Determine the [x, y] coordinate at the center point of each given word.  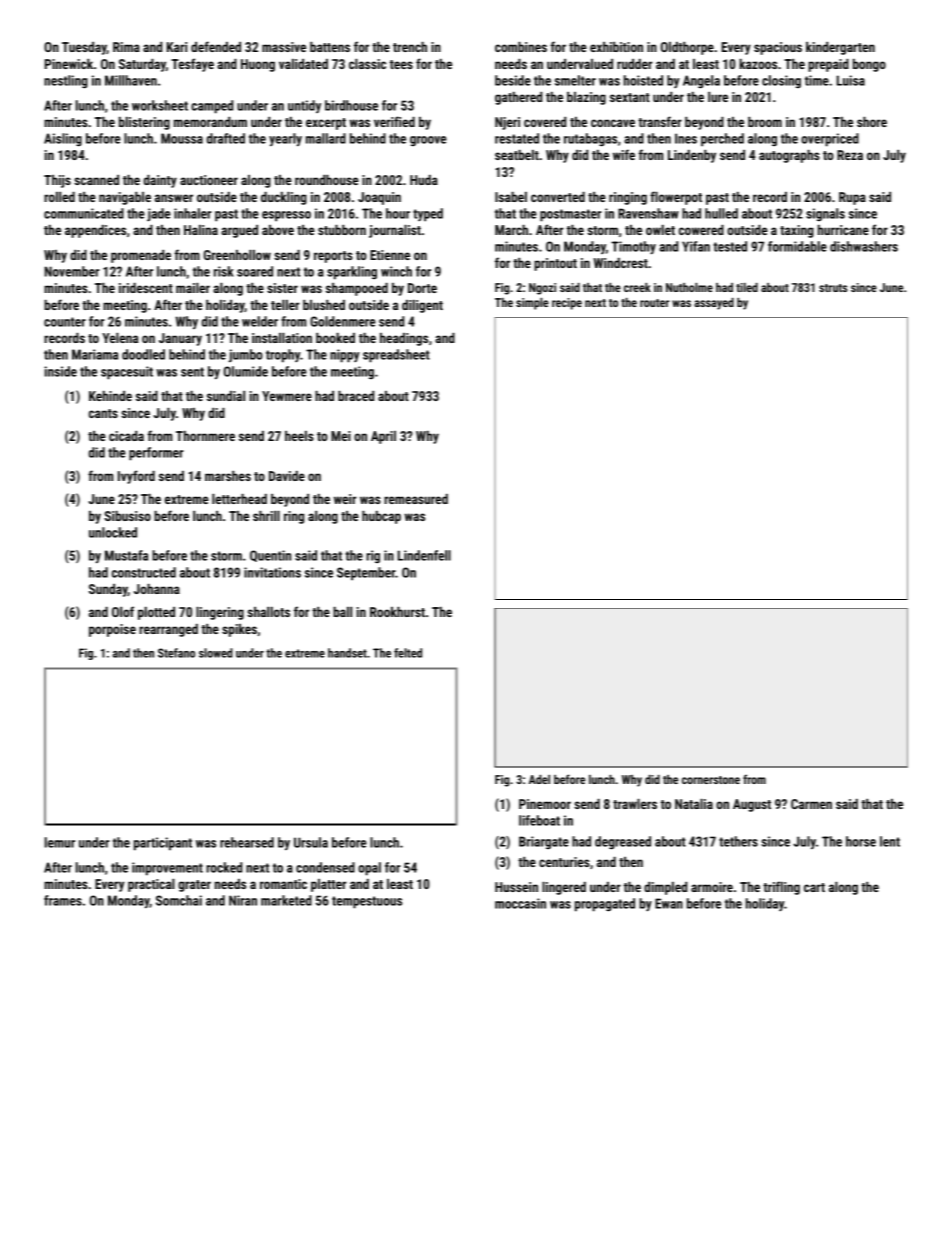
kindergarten [840, 48]
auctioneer [209, 180]
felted [408, 653]
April [383, 437]
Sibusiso [127, 516]
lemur [60, 842]
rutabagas [590, 140]
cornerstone [711, 780]
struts [833, 288]
